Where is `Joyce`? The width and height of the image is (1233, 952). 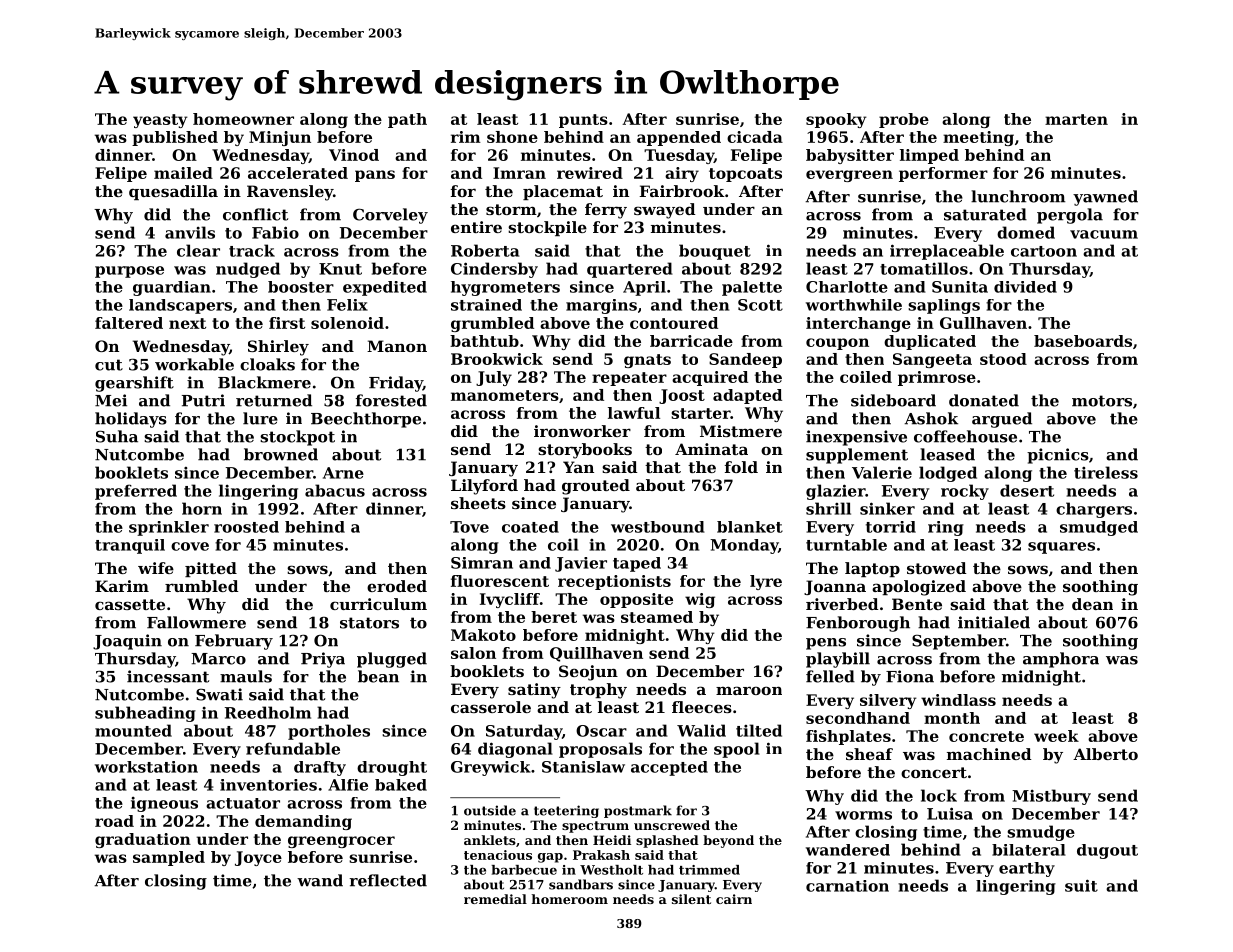 Joyce is located at coordinates (258, 858).
